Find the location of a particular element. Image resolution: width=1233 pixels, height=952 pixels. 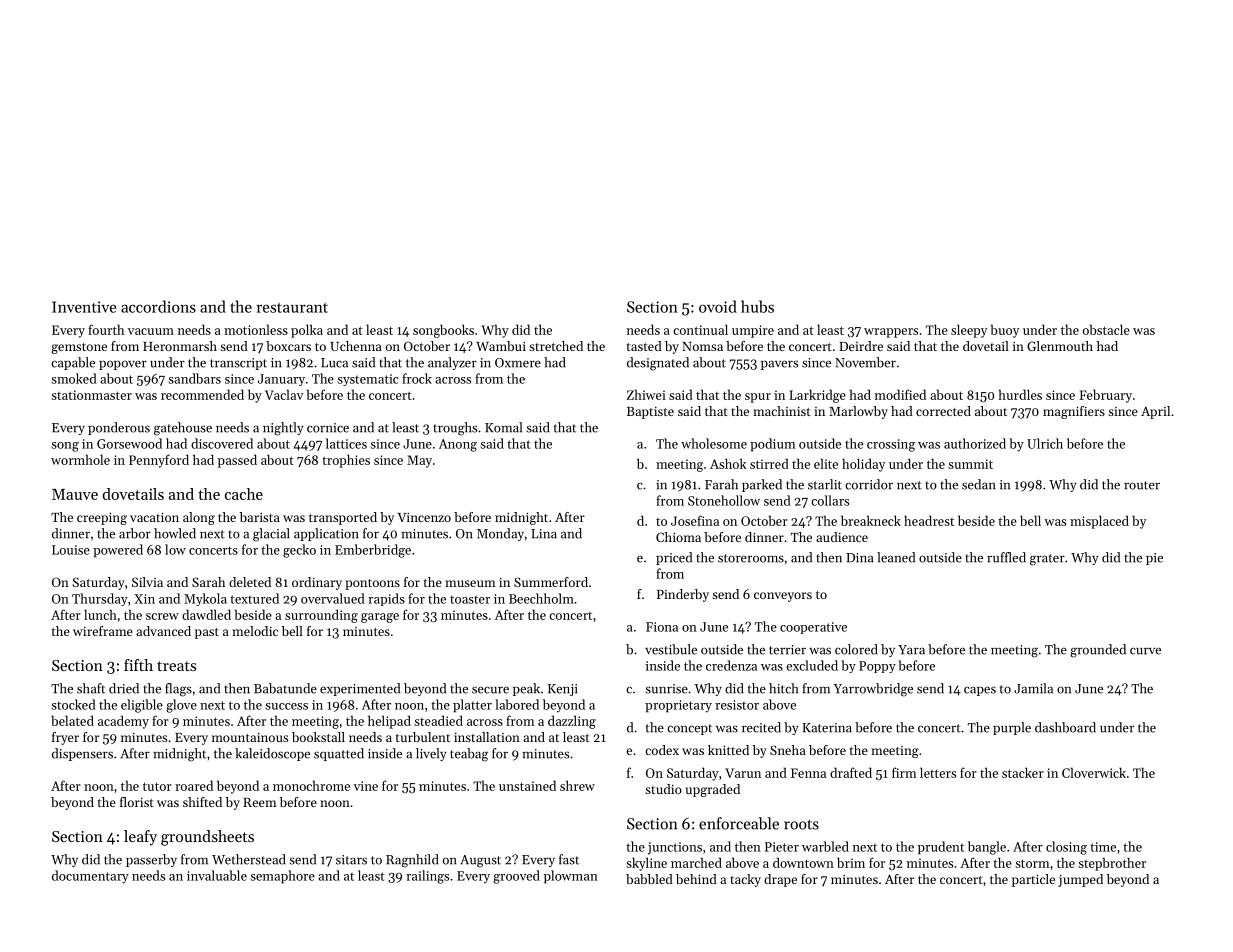

Pinderby is located at coordinates (683, 595).
